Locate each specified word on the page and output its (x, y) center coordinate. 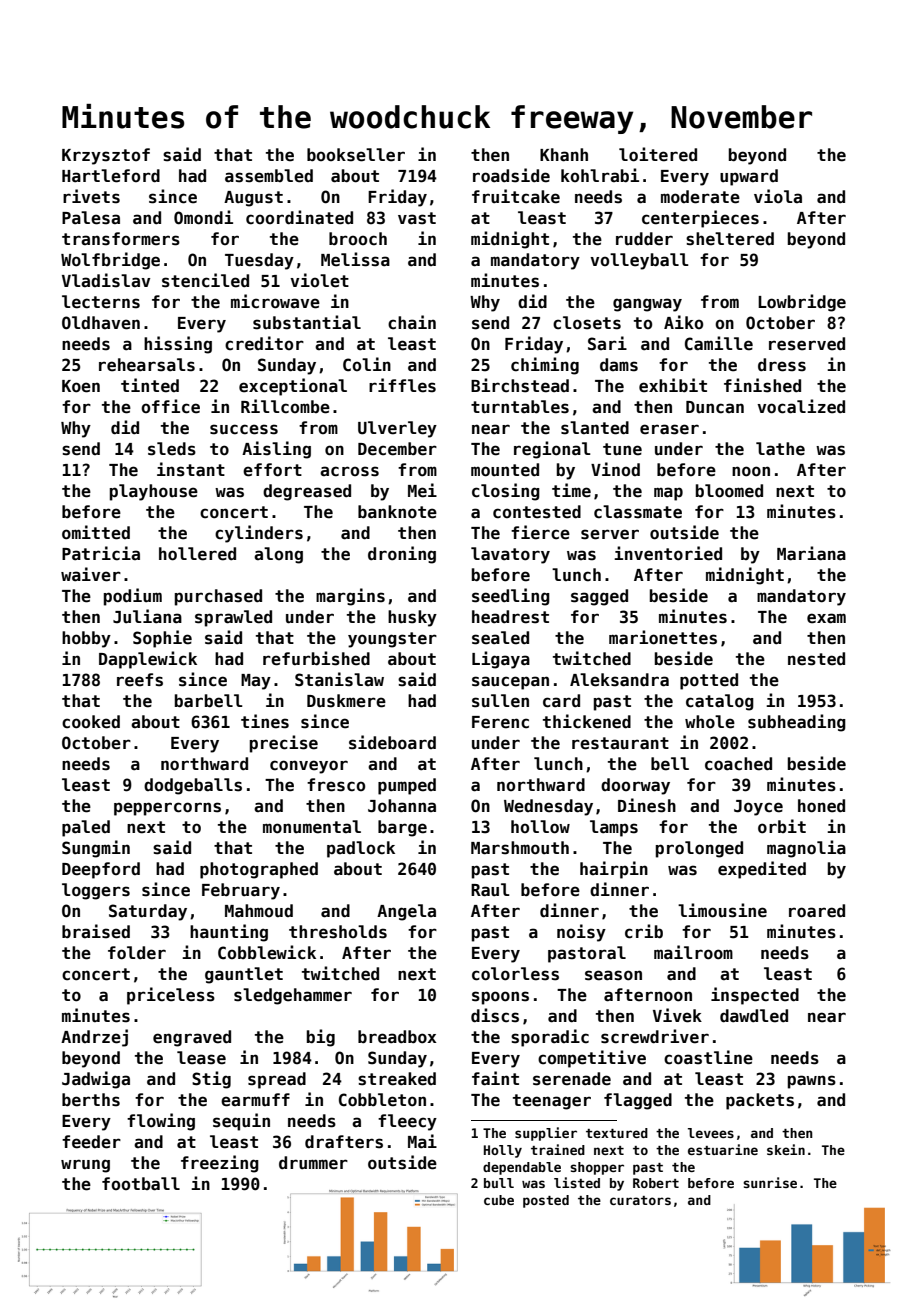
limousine (722, 910)
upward (749, 177)
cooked (91, 722)
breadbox (397, 1037)
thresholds (338, 932)
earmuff (255, 1100)
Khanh (564, 155)
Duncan (715, 407)
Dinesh (647, 805)
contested (537, 512)
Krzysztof (106, 156)
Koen (81, 386)
